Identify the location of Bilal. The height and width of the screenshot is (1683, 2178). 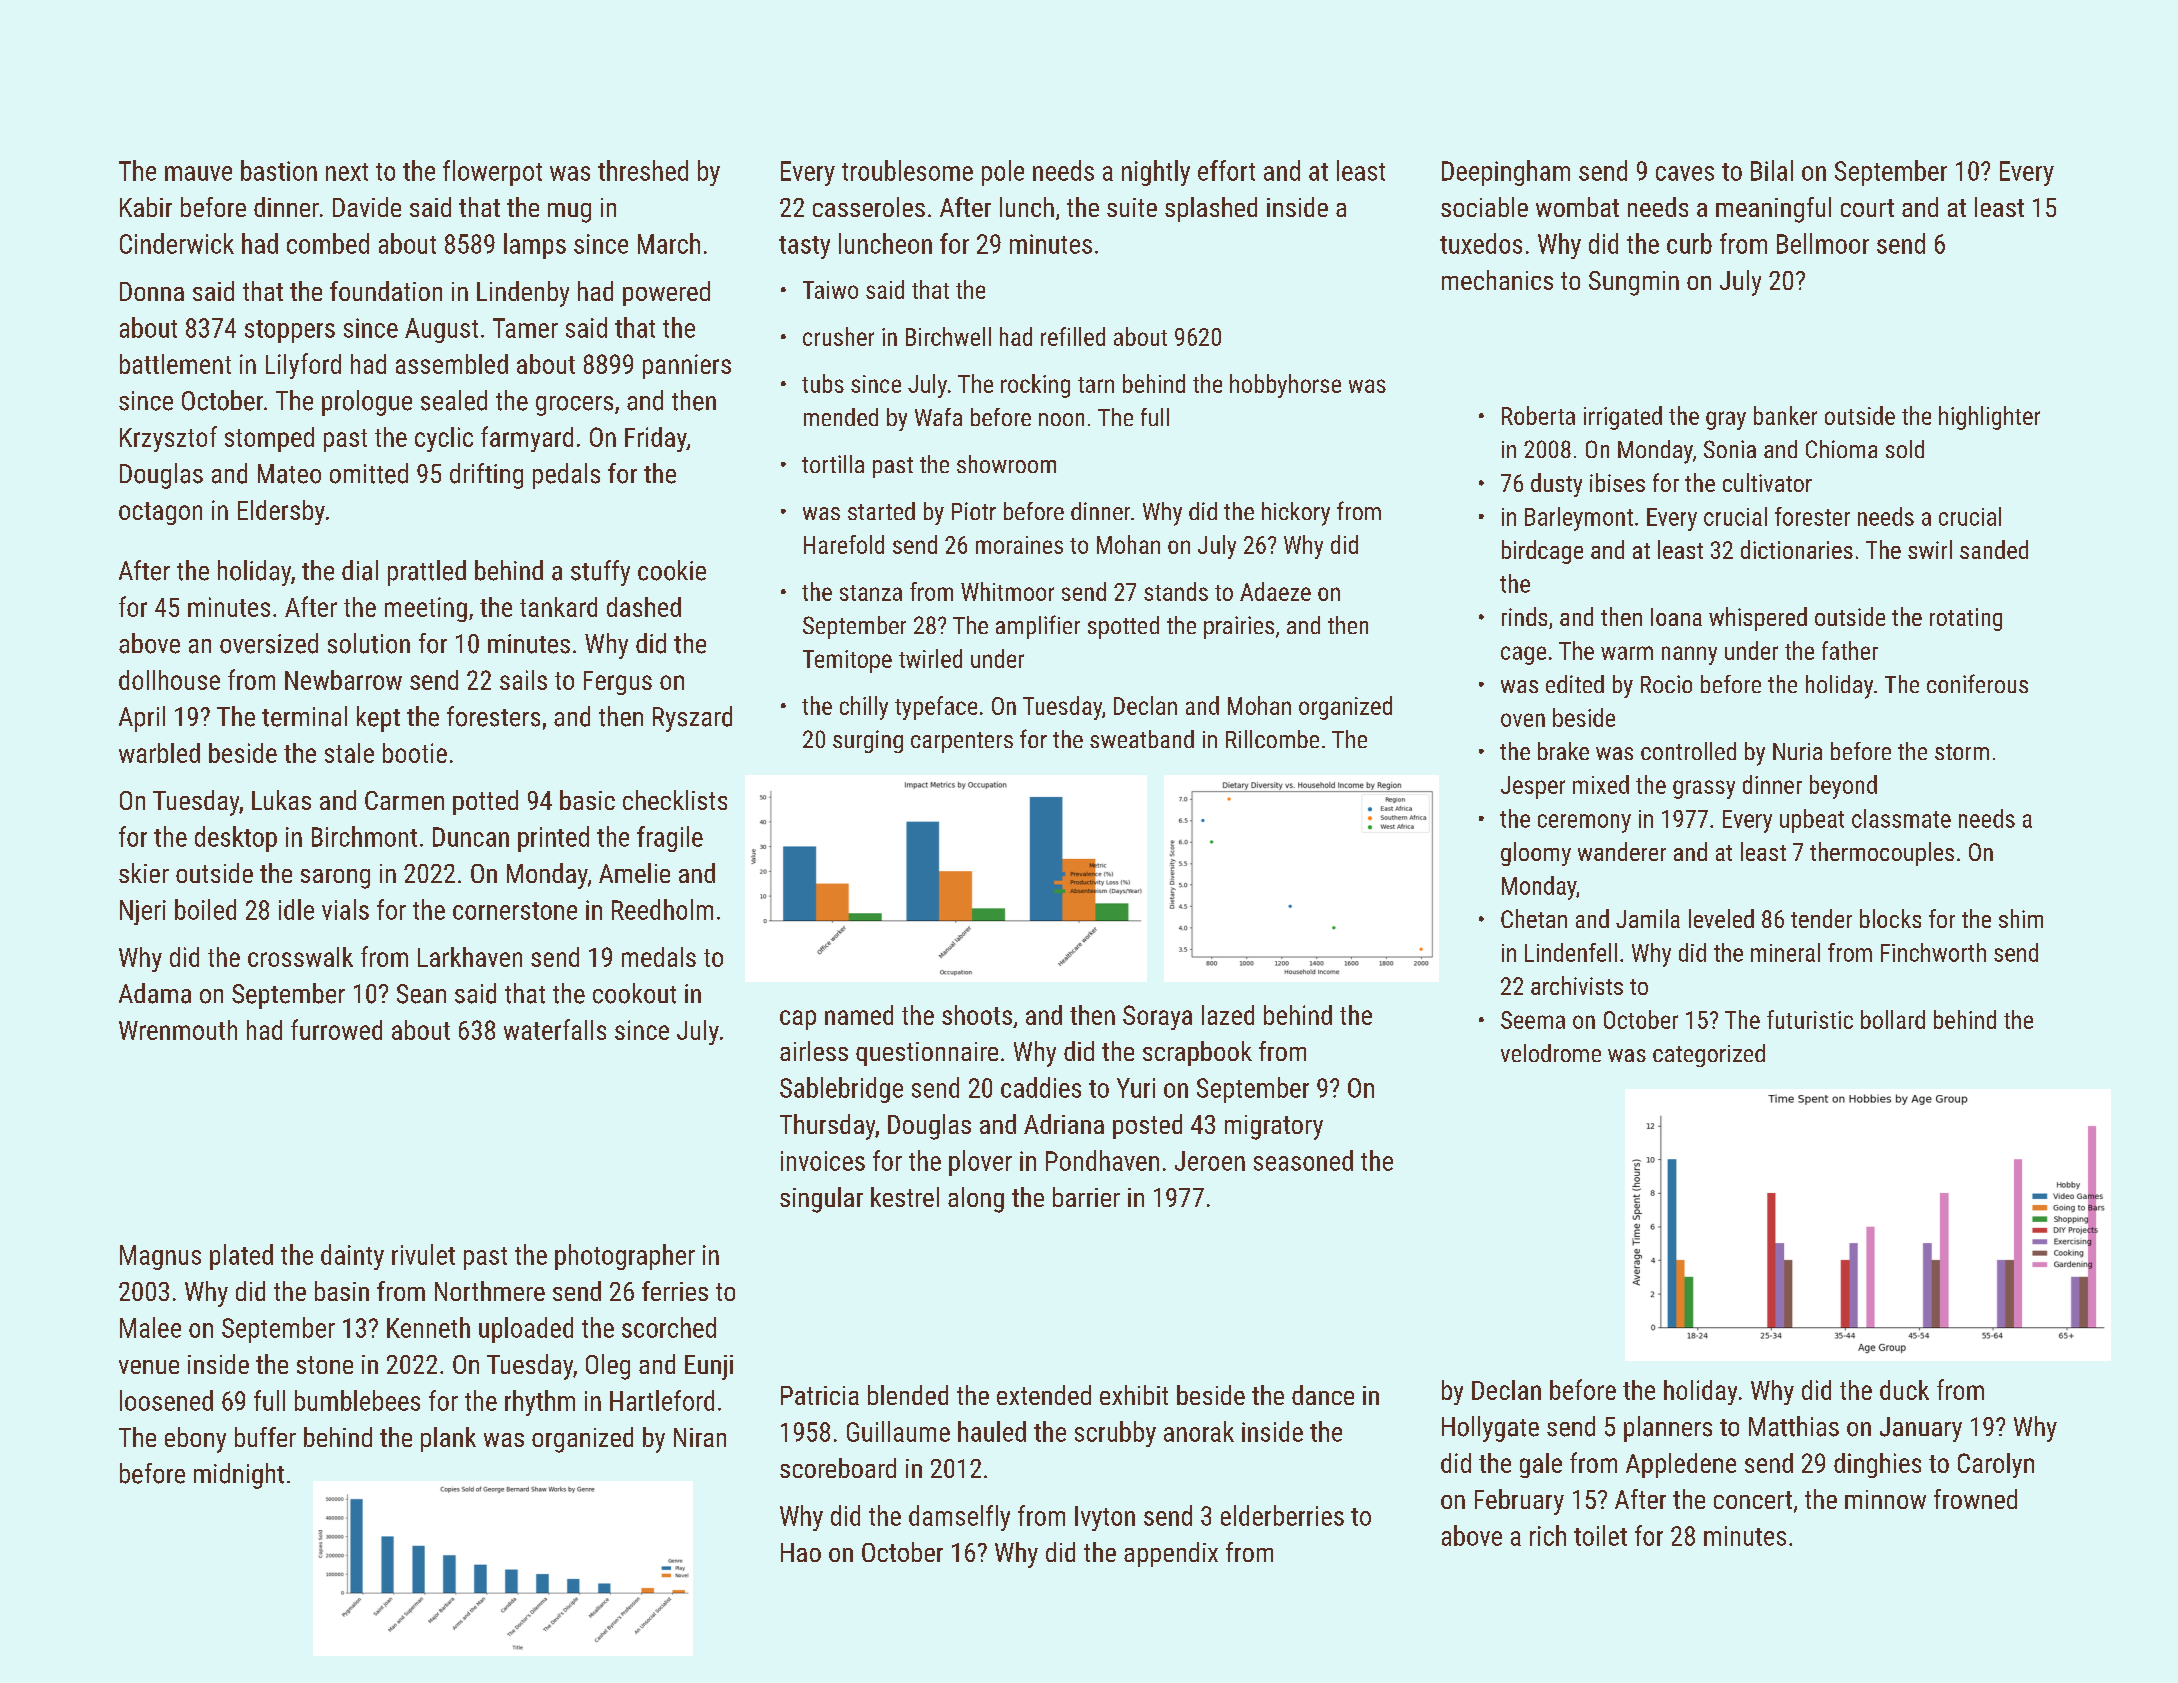
(1772, 170).
